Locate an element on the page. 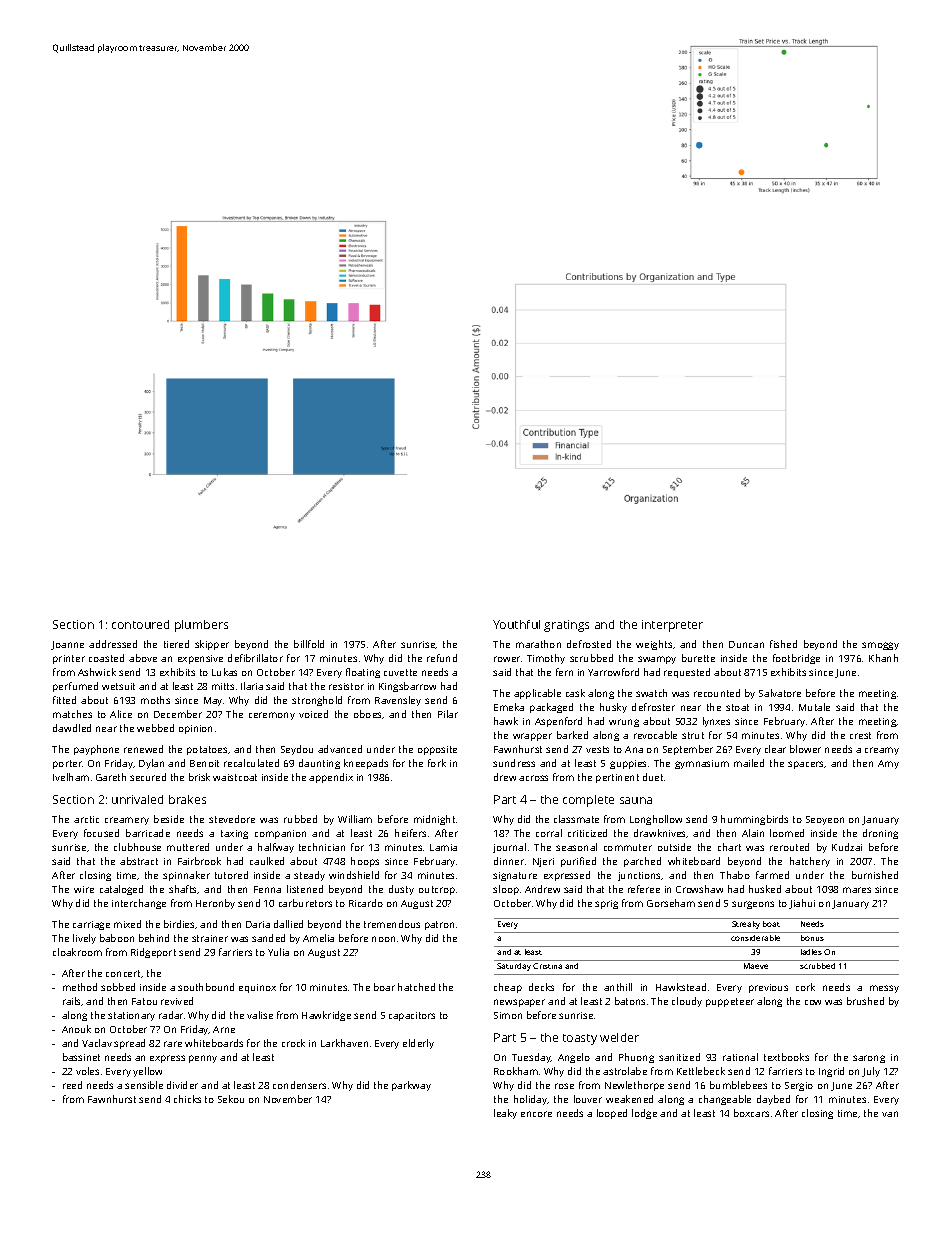 The width and height of the page is (952, 1233). addressed is located at coordinates (113, 644).
